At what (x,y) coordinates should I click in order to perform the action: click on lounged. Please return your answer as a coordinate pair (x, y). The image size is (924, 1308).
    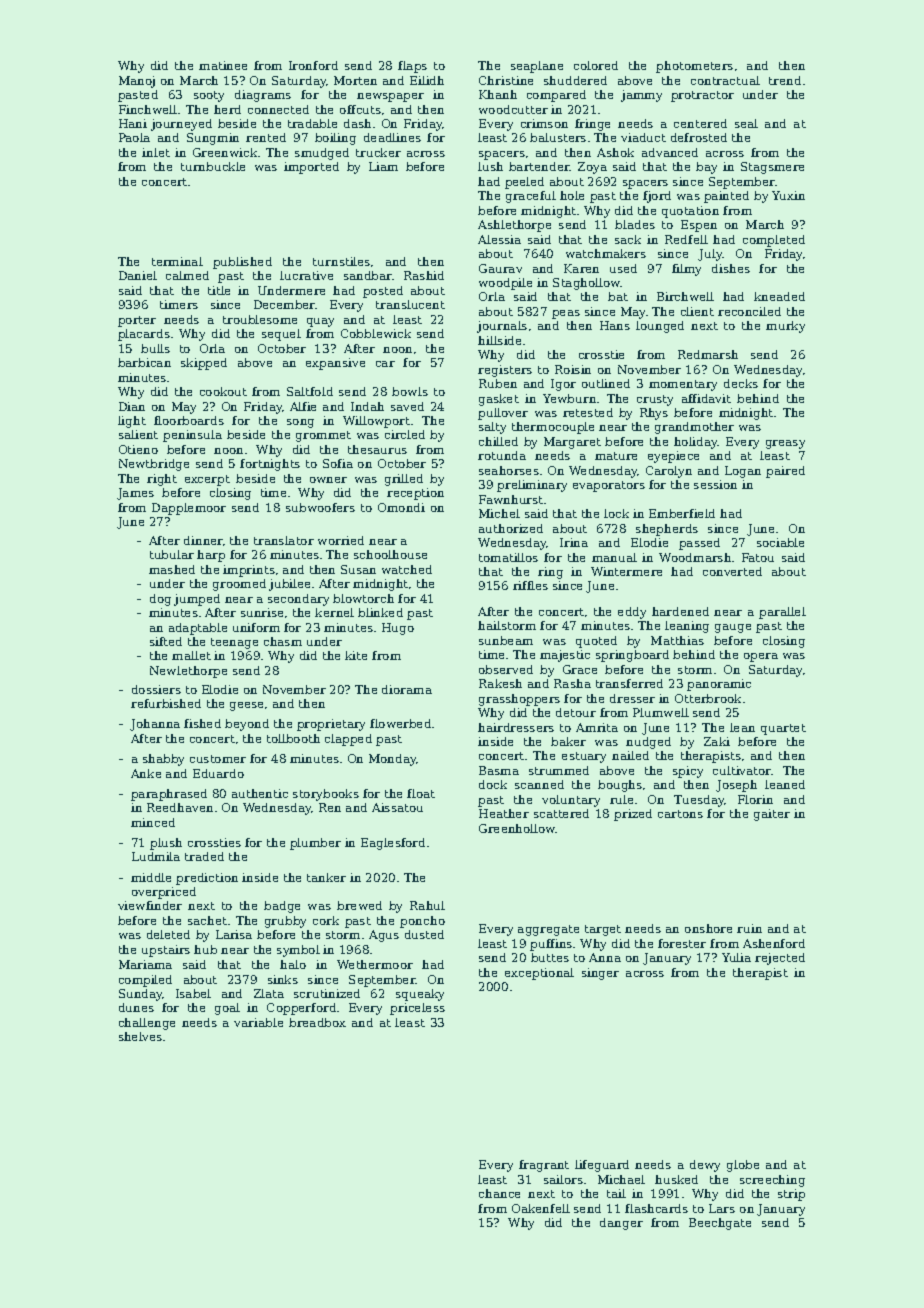
    Looking at the image, I should click on (660, 327).
